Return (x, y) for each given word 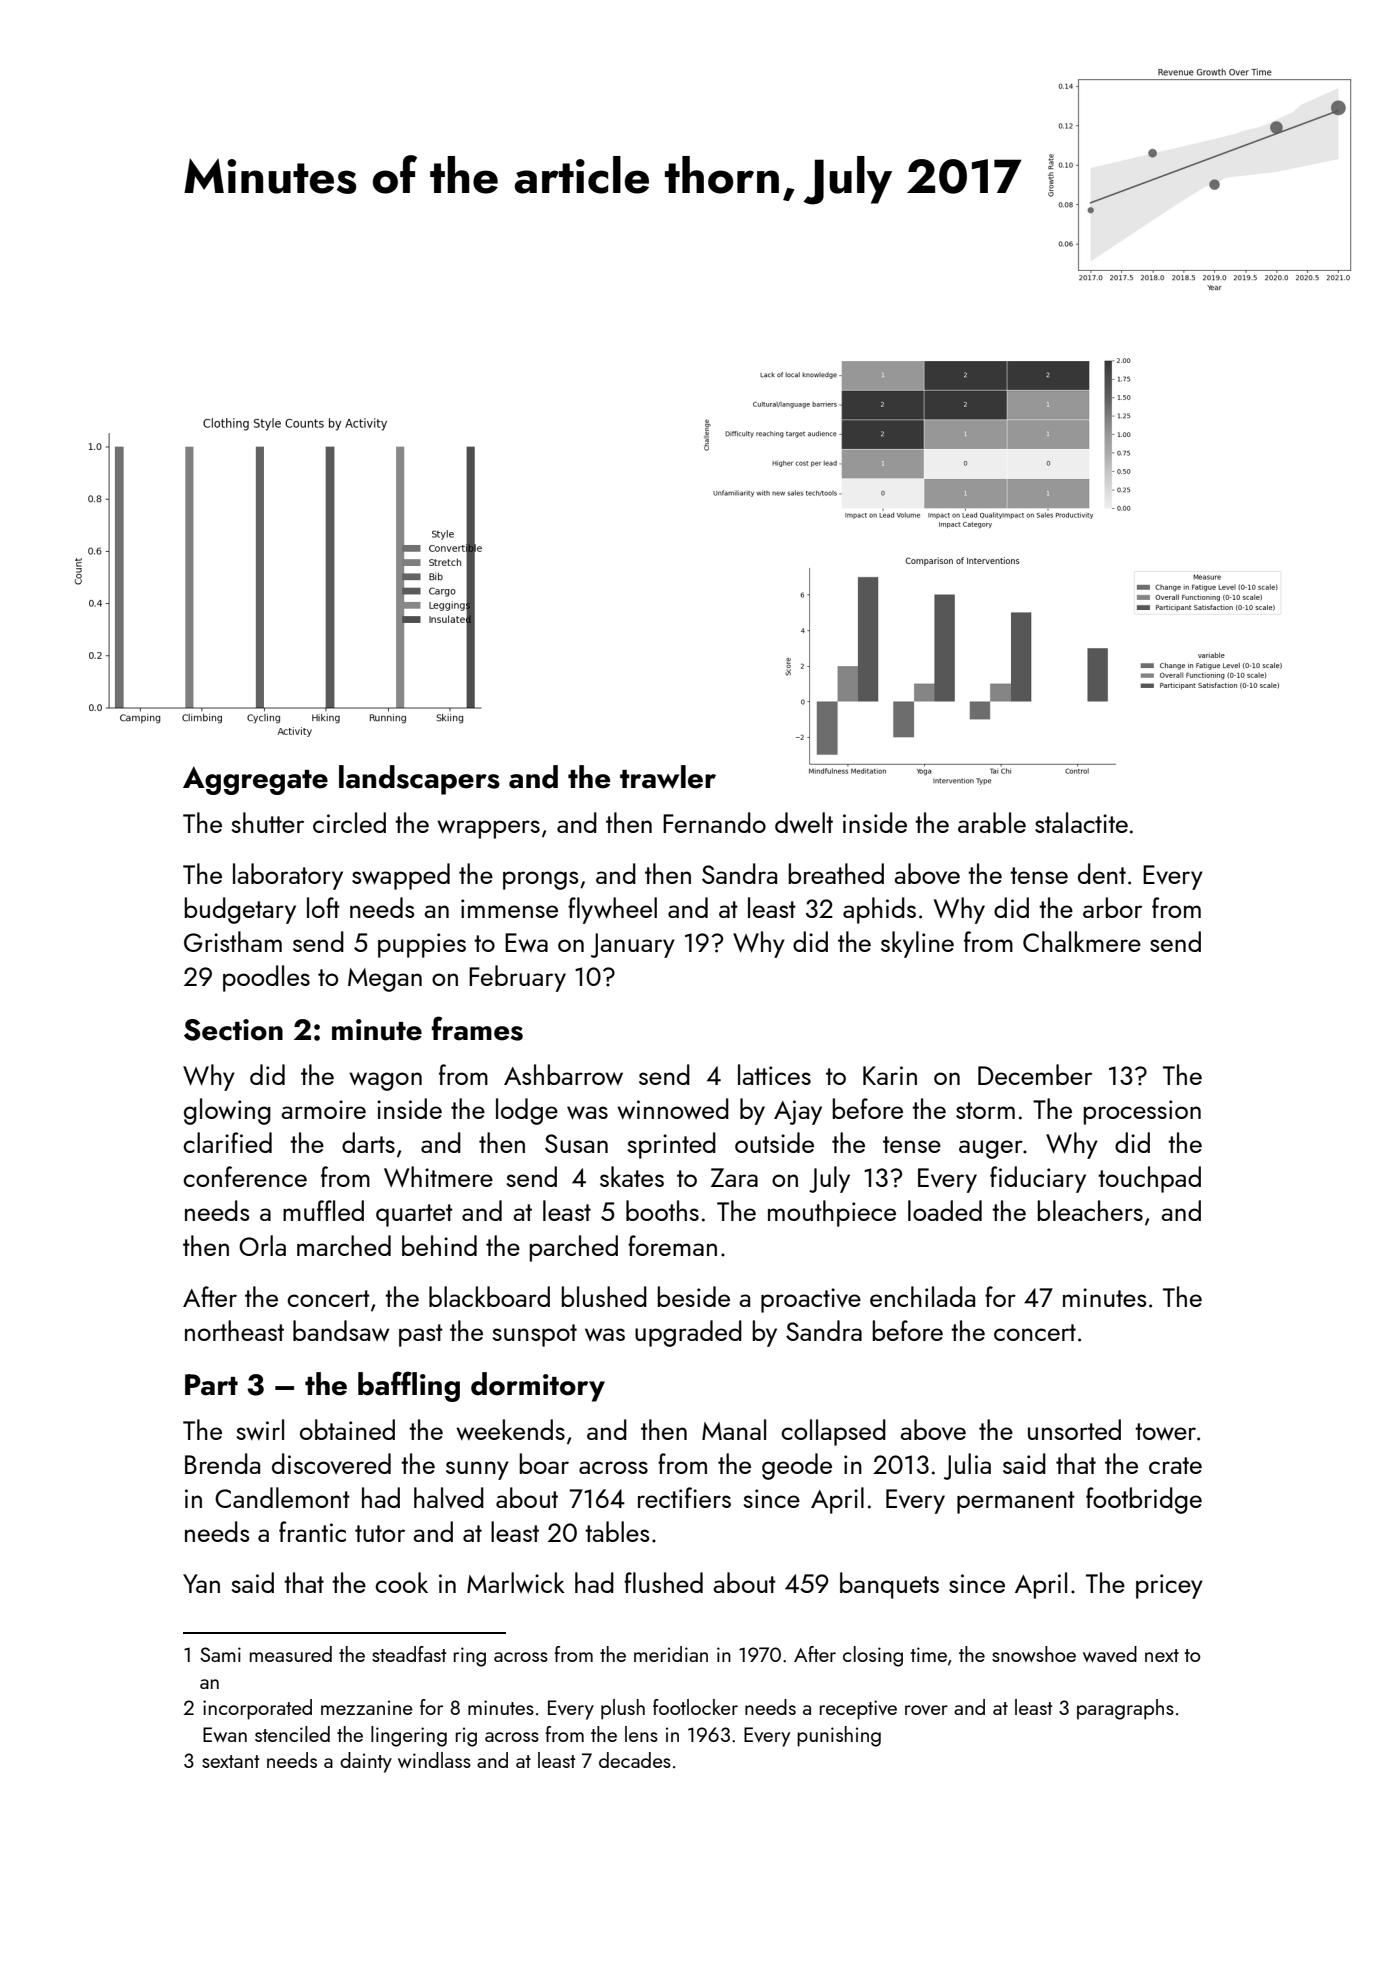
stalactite (1081, 822)
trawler (668, 777)
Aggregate (255, 780)
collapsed (833, 1432)
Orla (262, 1245)
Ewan (225, 1734)
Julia (967, 1466)
